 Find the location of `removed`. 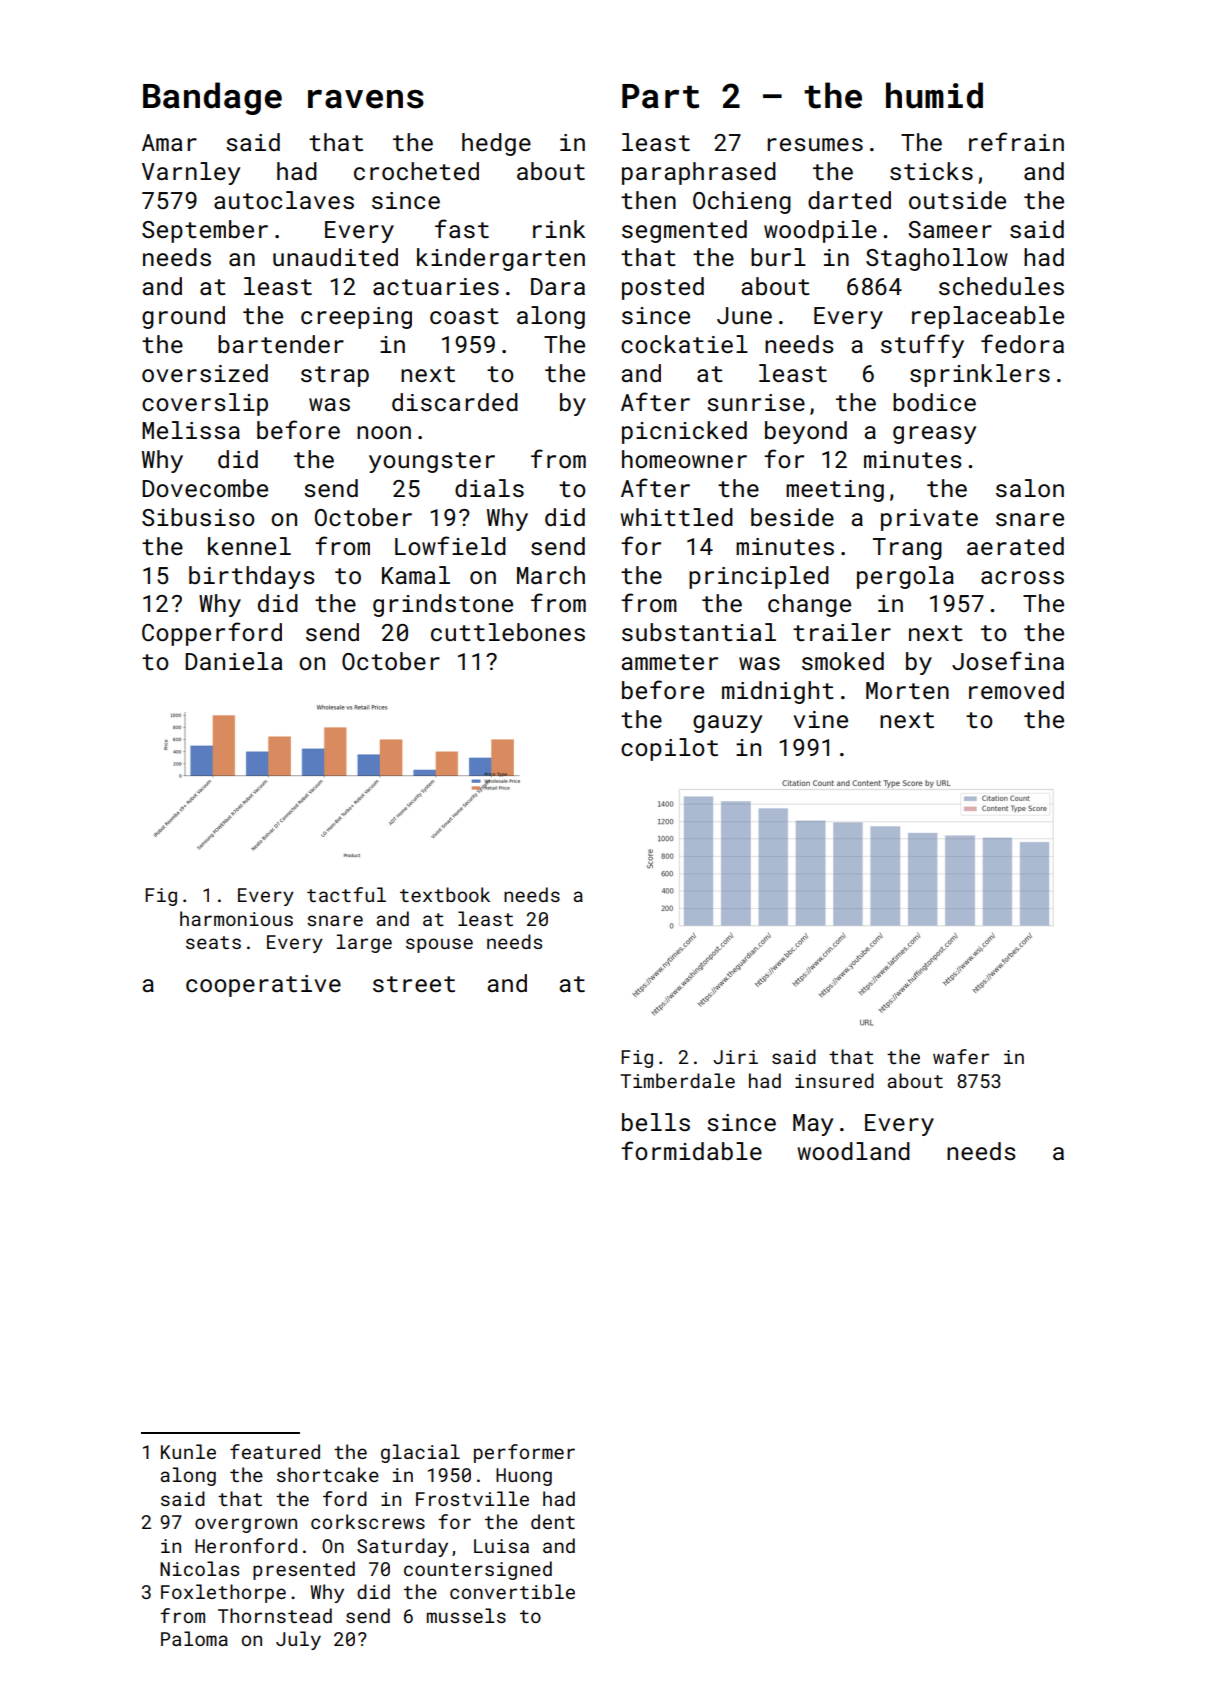

removed is located at coordinates (1016, 690).
